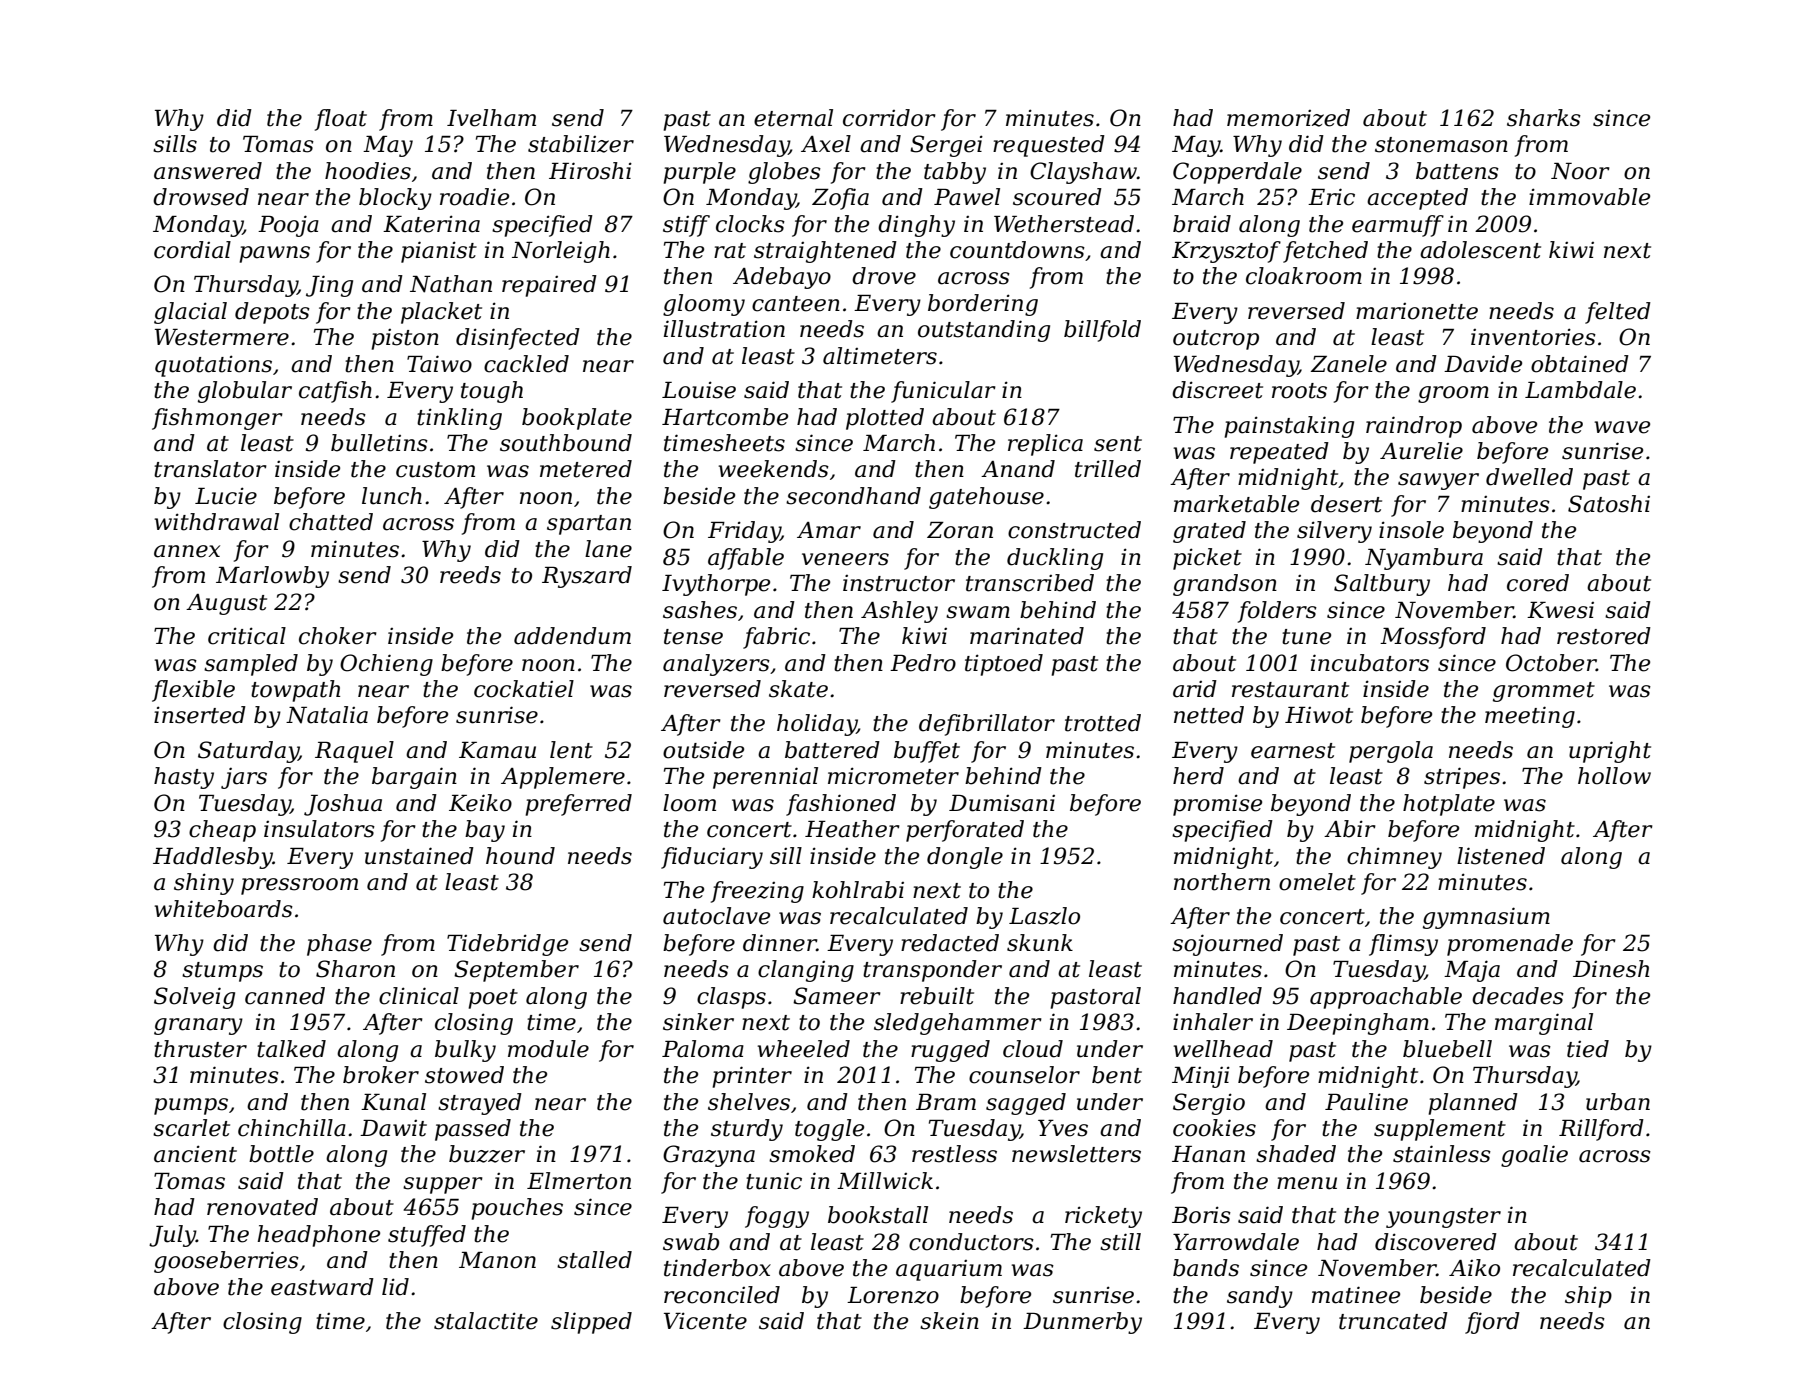  What do you see at coordinates (187, 551) in the page?
I see `annex` at bounding box center [187, 551].
